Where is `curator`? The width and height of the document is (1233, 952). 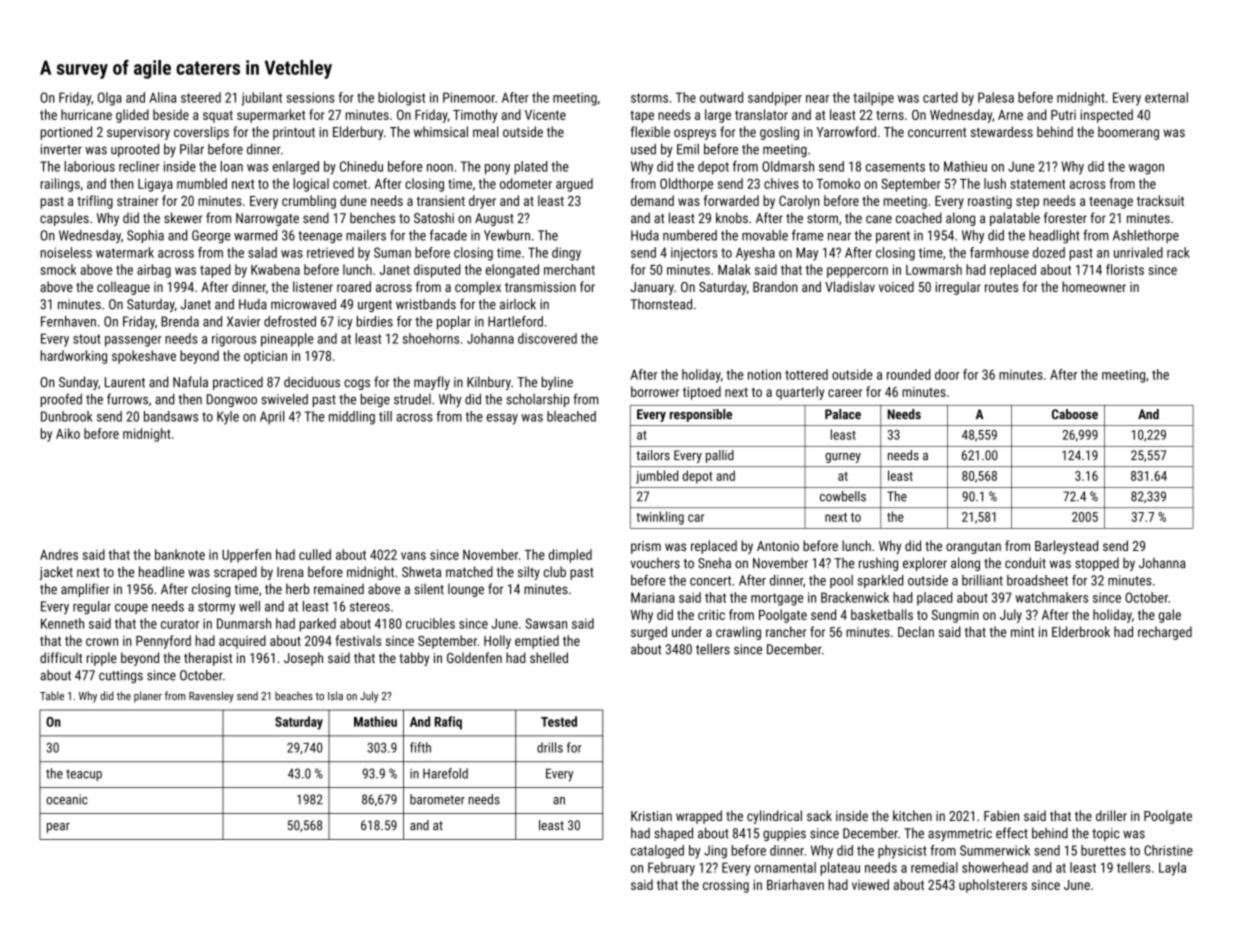
curator is located at coordinates (180, 624).
